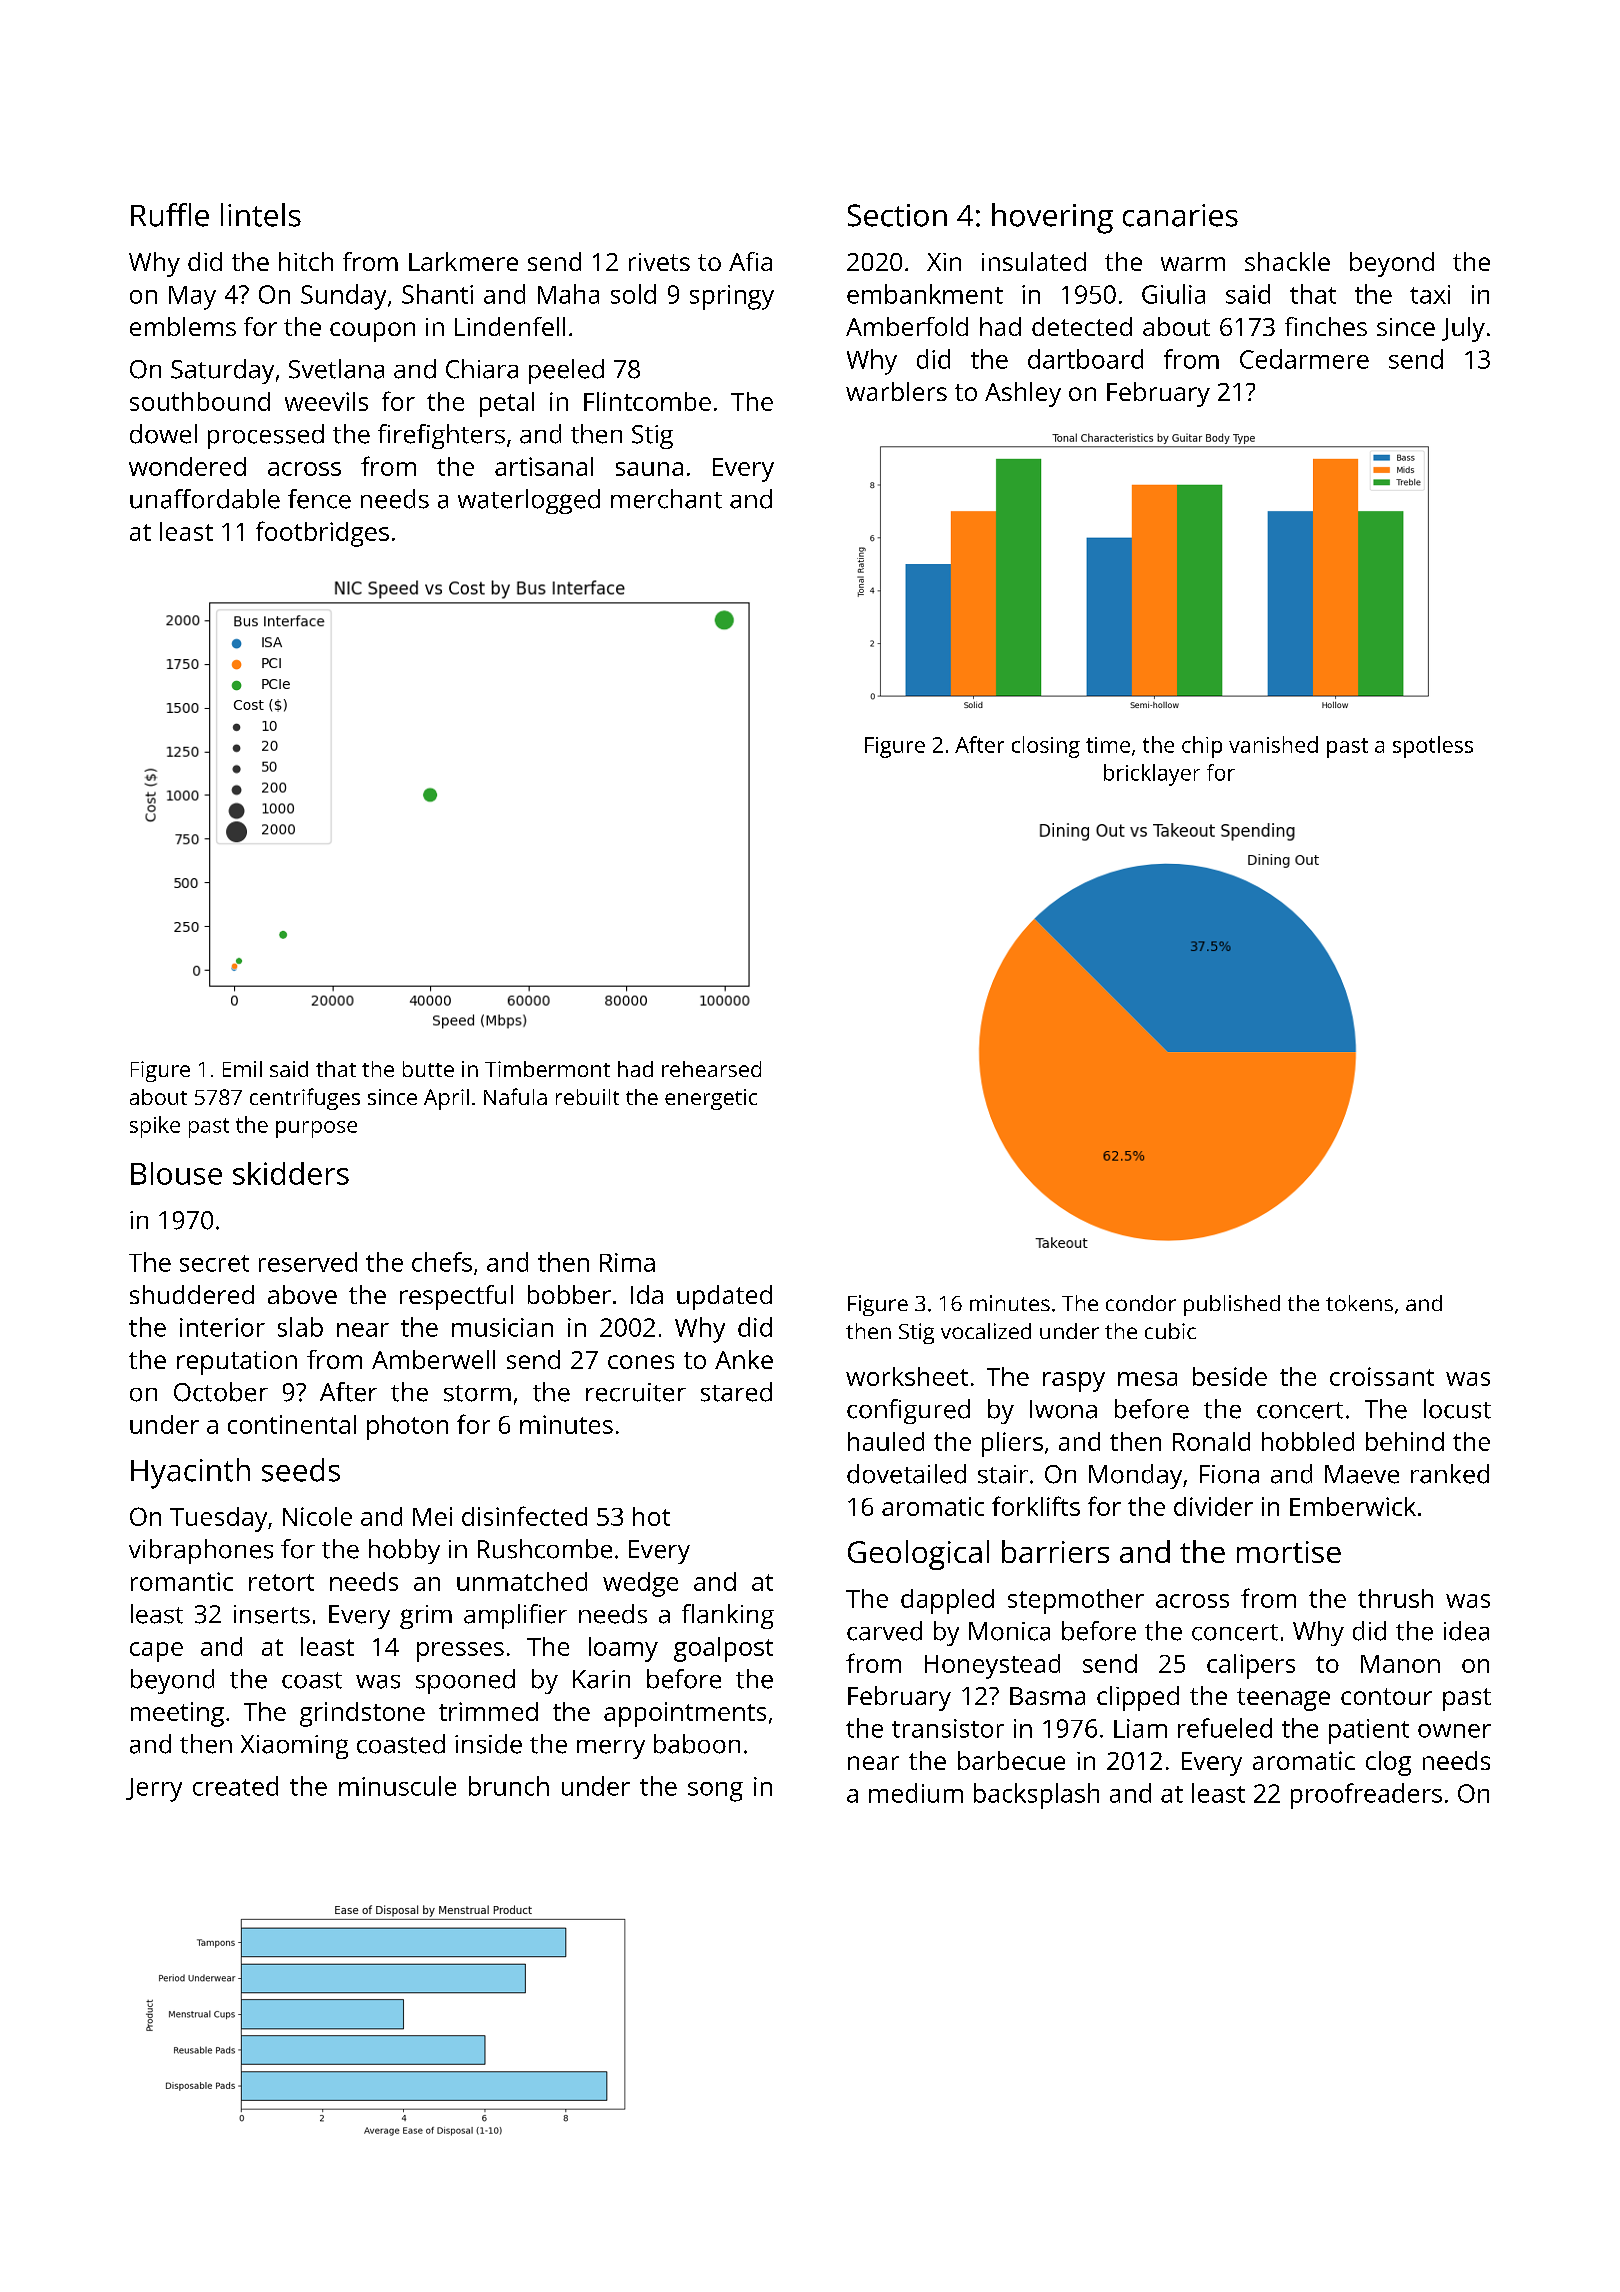 This image has width=1620, height=2292. What do you see at coordinates (176, 1173) in the image?
I see `Blouse` at bounding box center [176, 1173].
